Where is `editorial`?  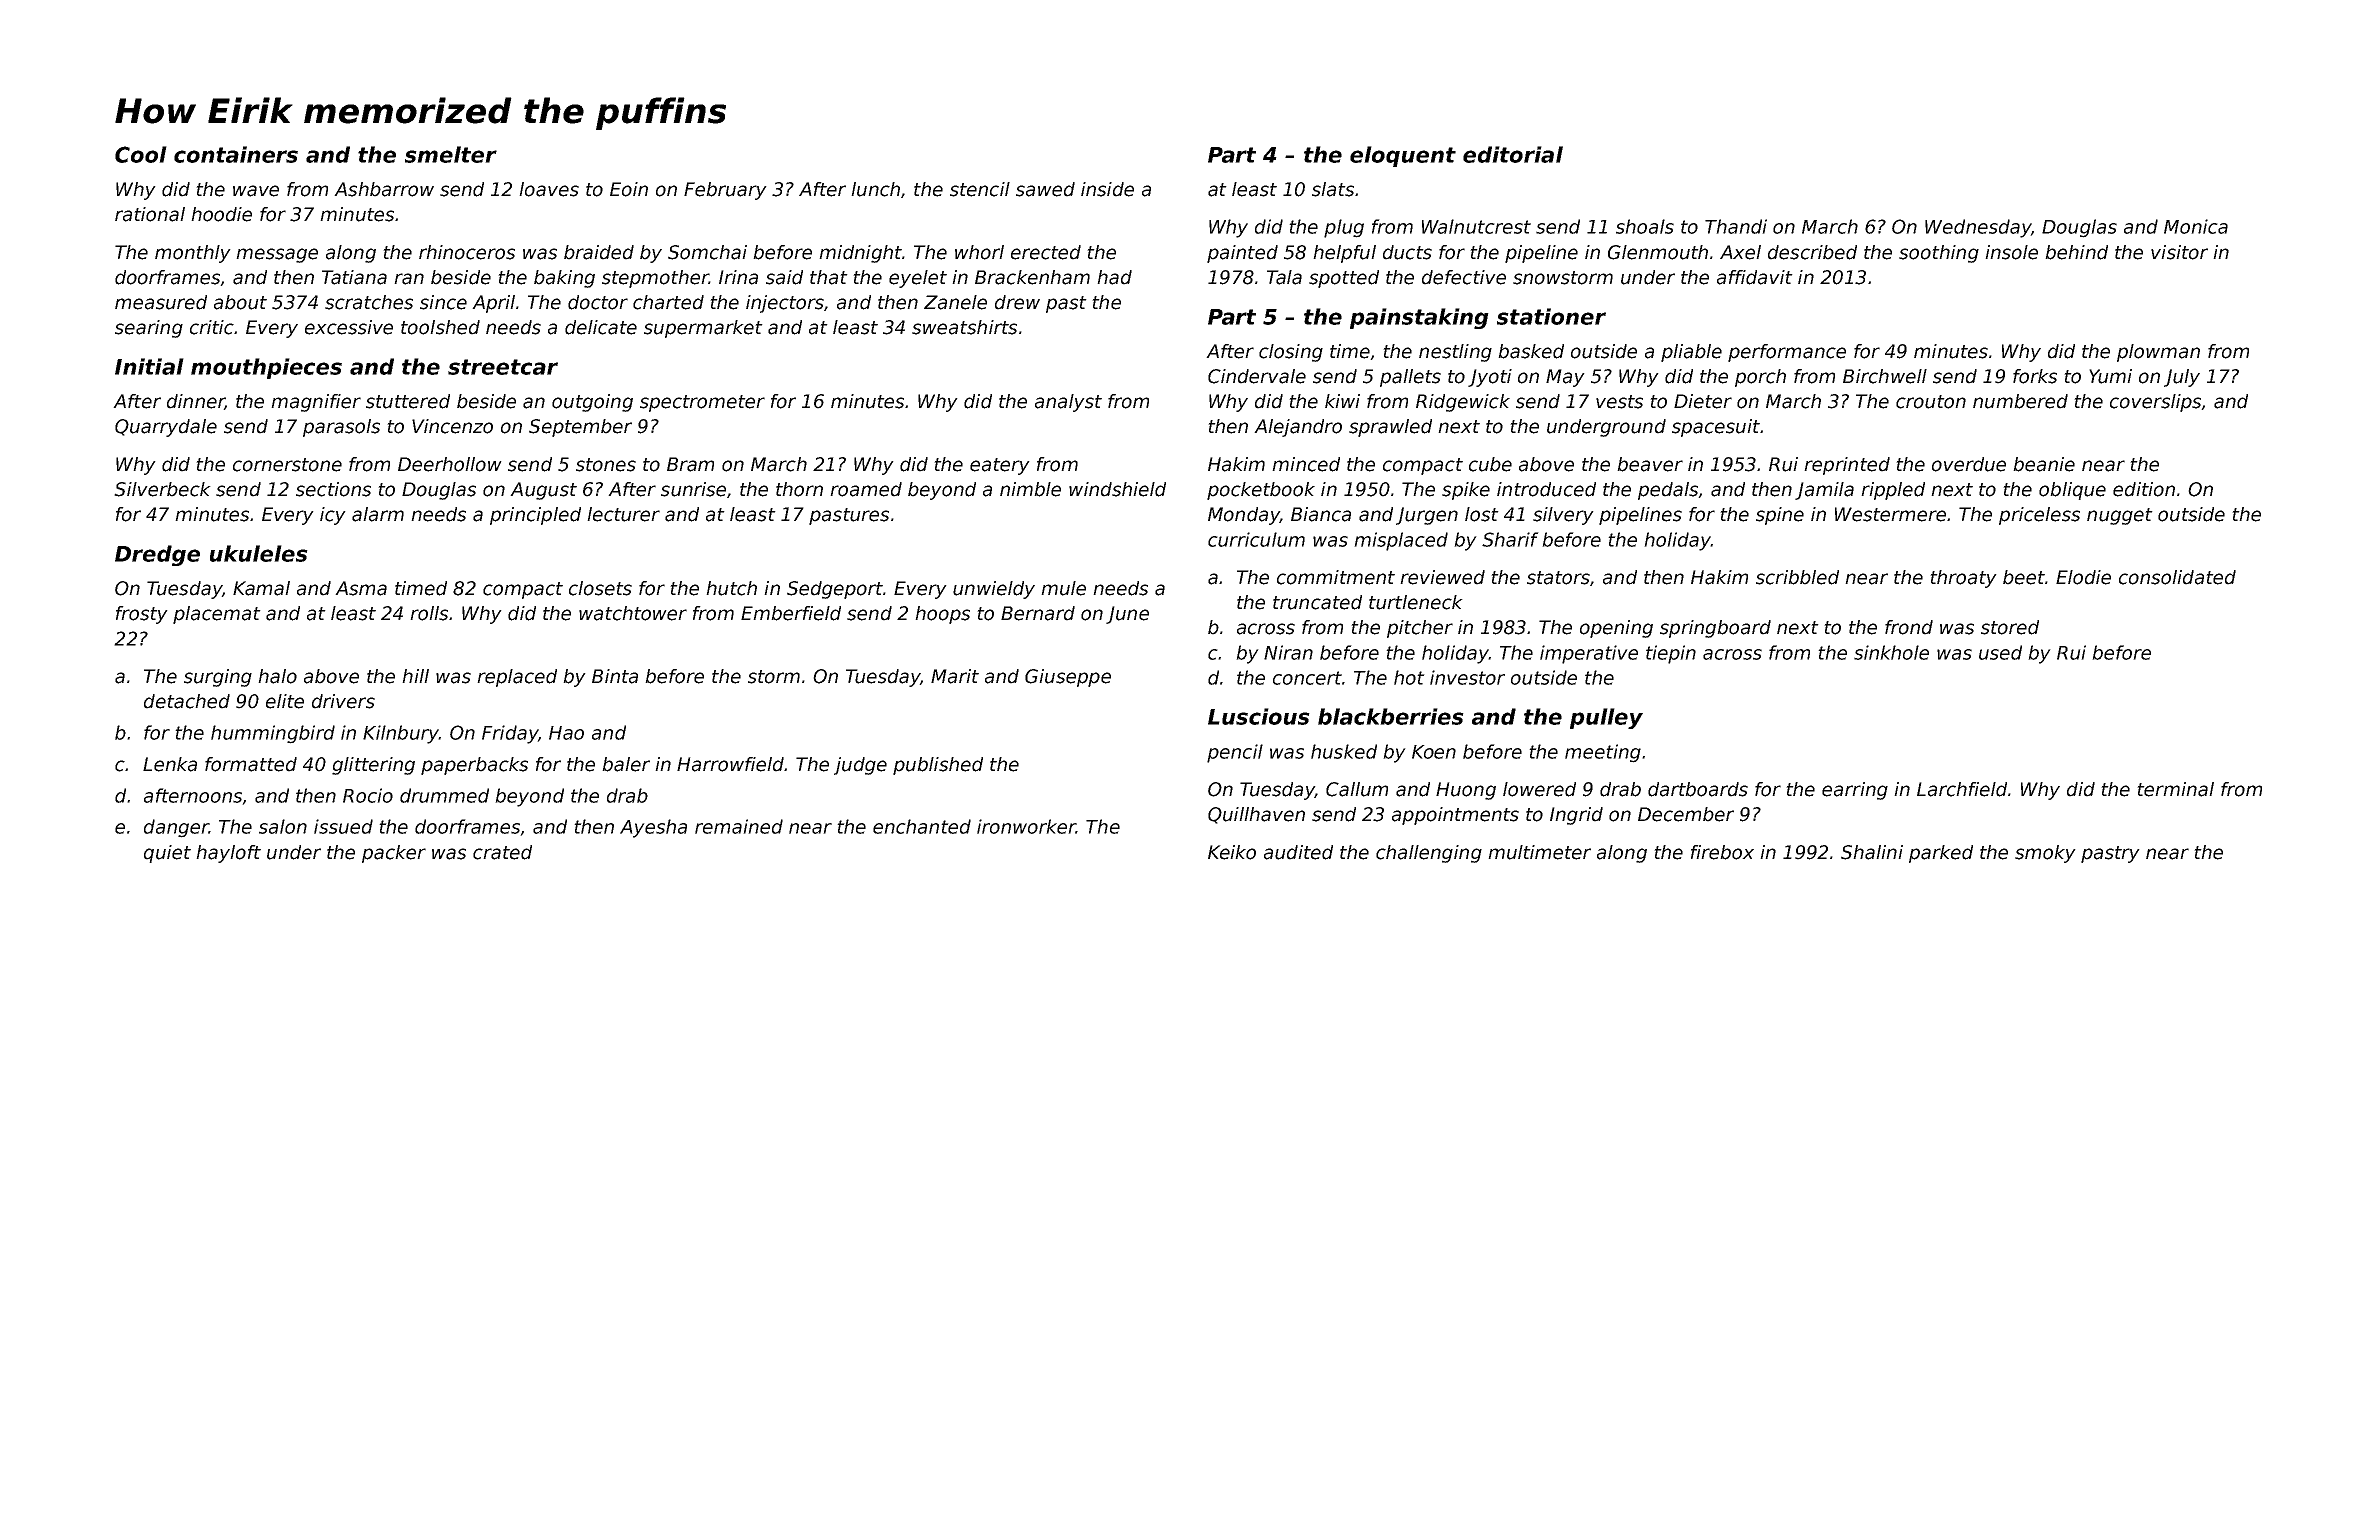 editorial is located at coordinates (1513, 154).
